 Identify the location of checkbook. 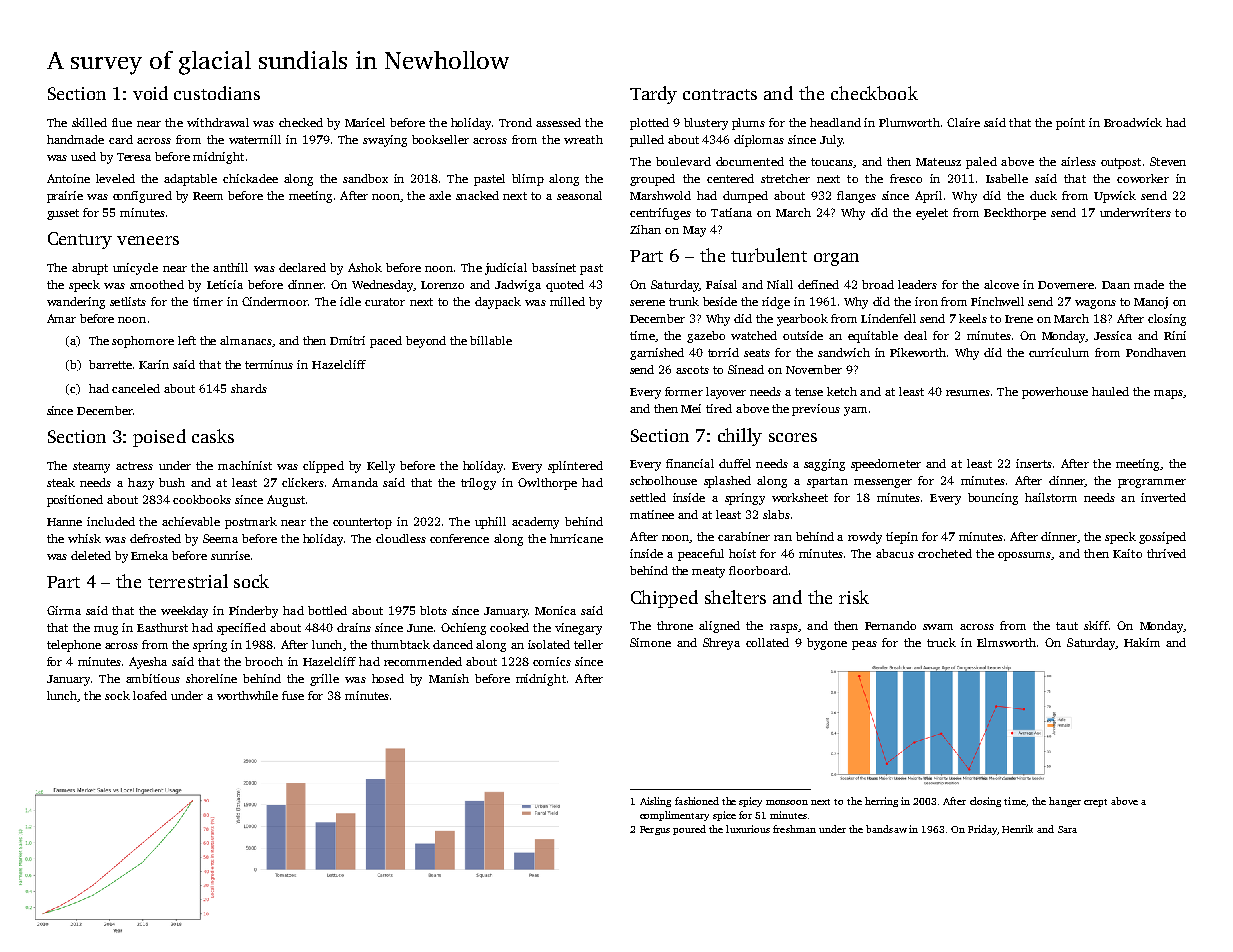
(874, 93).
